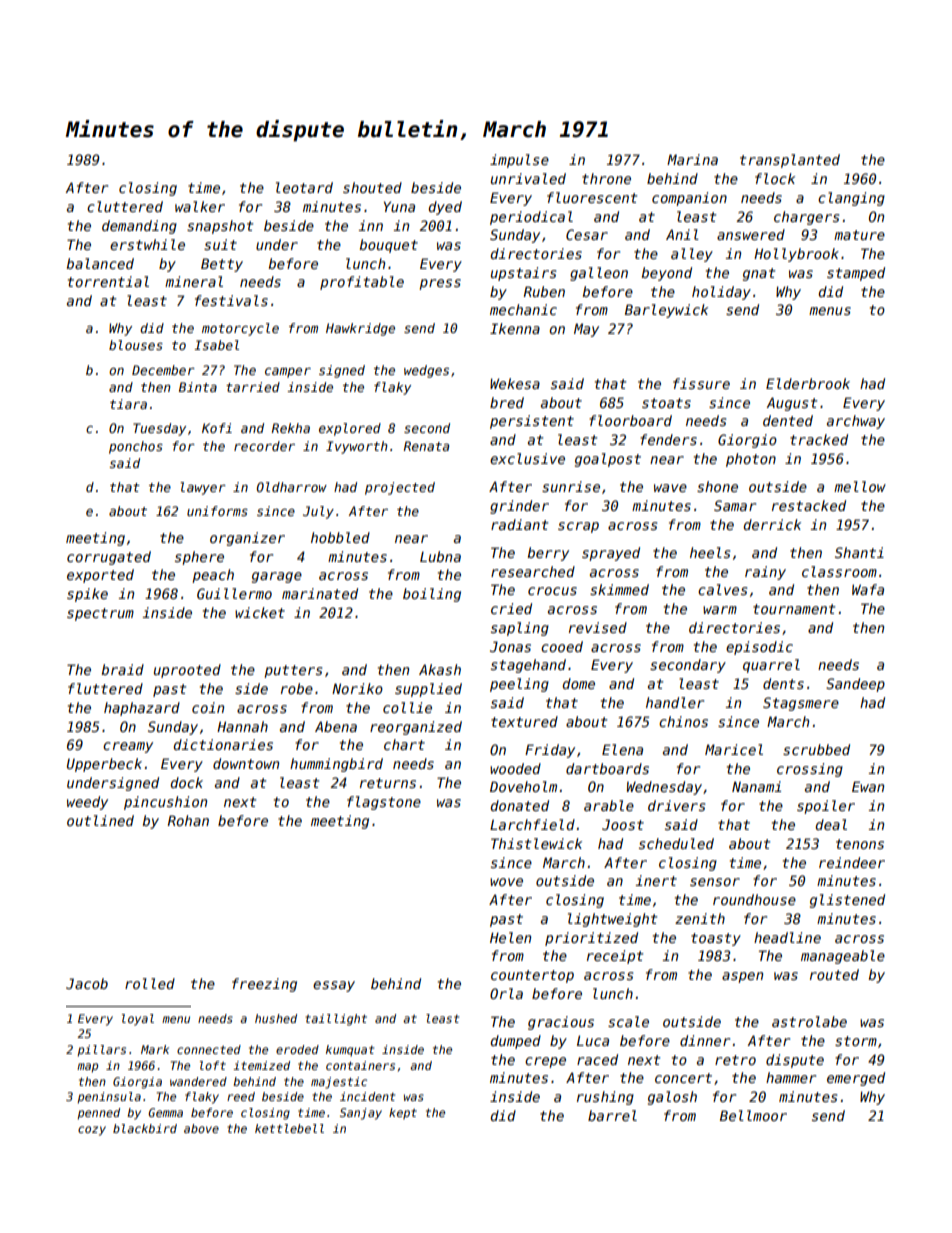 Image resolution: width=952 pixels, height=1233 pixels. What do you see at coordinates (100, 820) in the screenshot?
I see `outlined` at bounding box center [100, 820].
